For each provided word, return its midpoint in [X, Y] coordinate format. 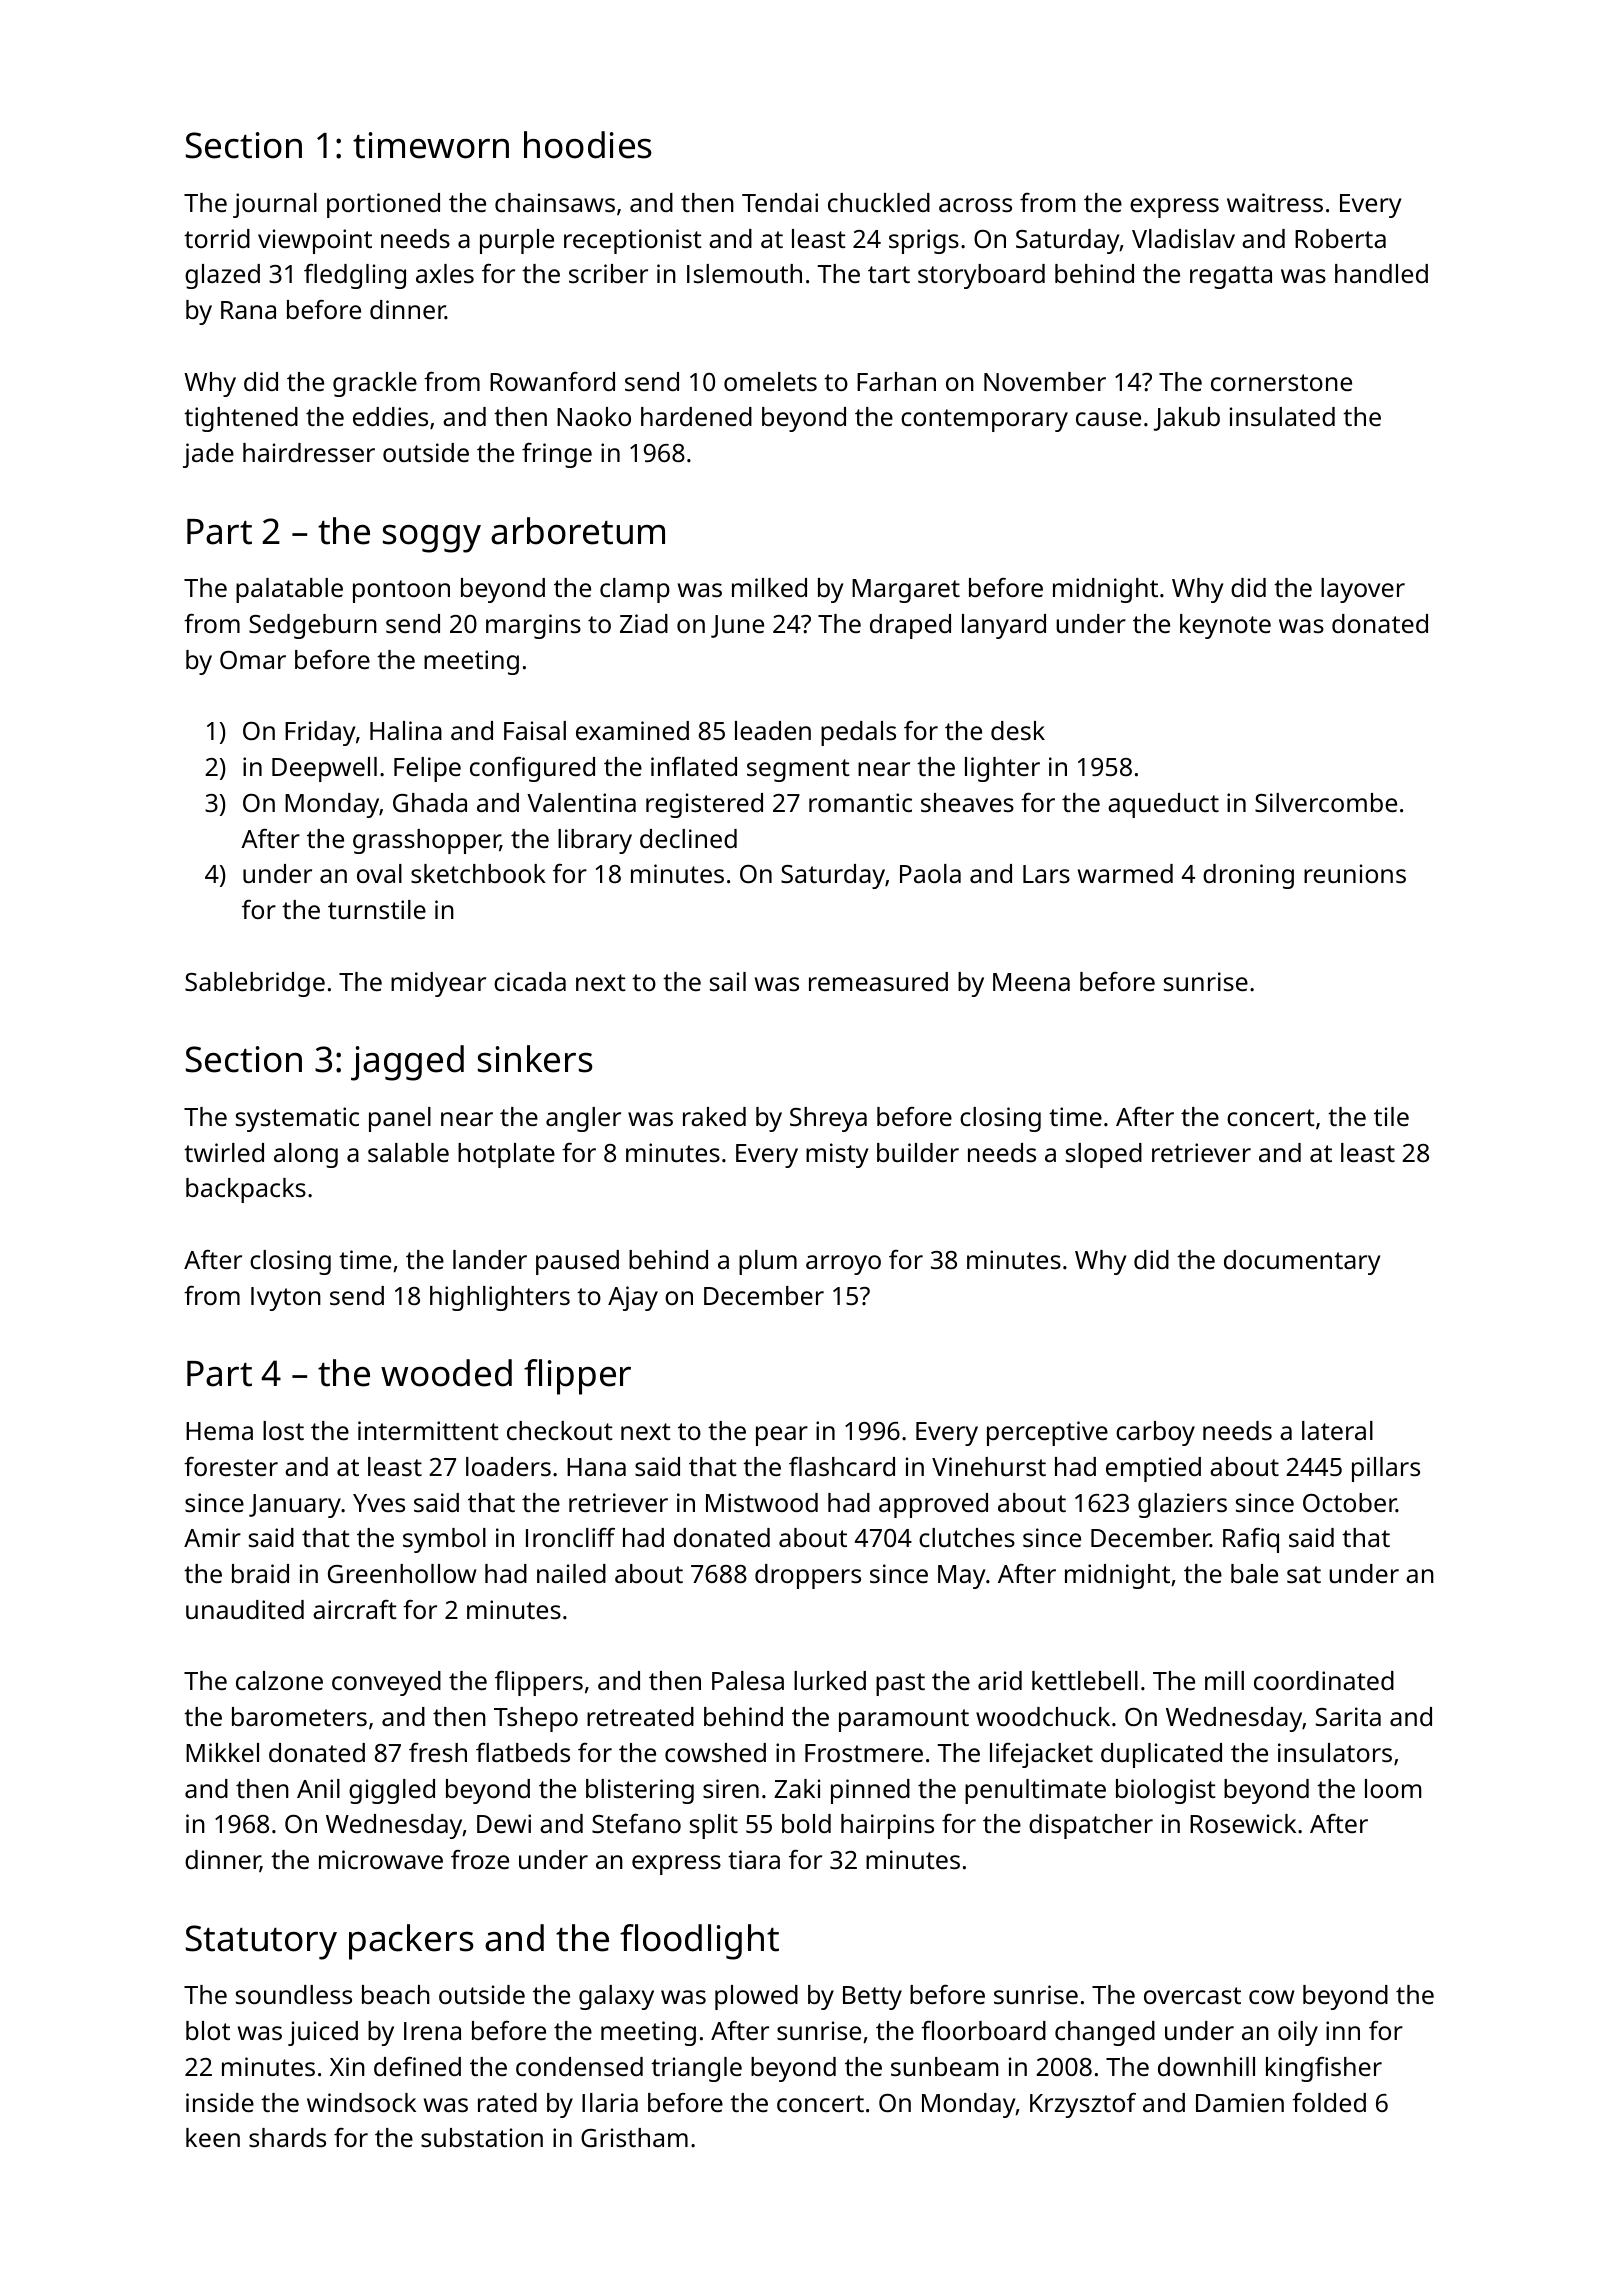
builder [918, 1152]
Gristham [634, 2137]
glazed [222, 276]
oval [379, 873]
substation [482, 2137]
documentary [1302, 1262]
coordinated [1324, 1680]
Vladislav [1183, 238]
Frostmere [864, 1753]
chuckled [879, 202]
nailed [571, 1573]
